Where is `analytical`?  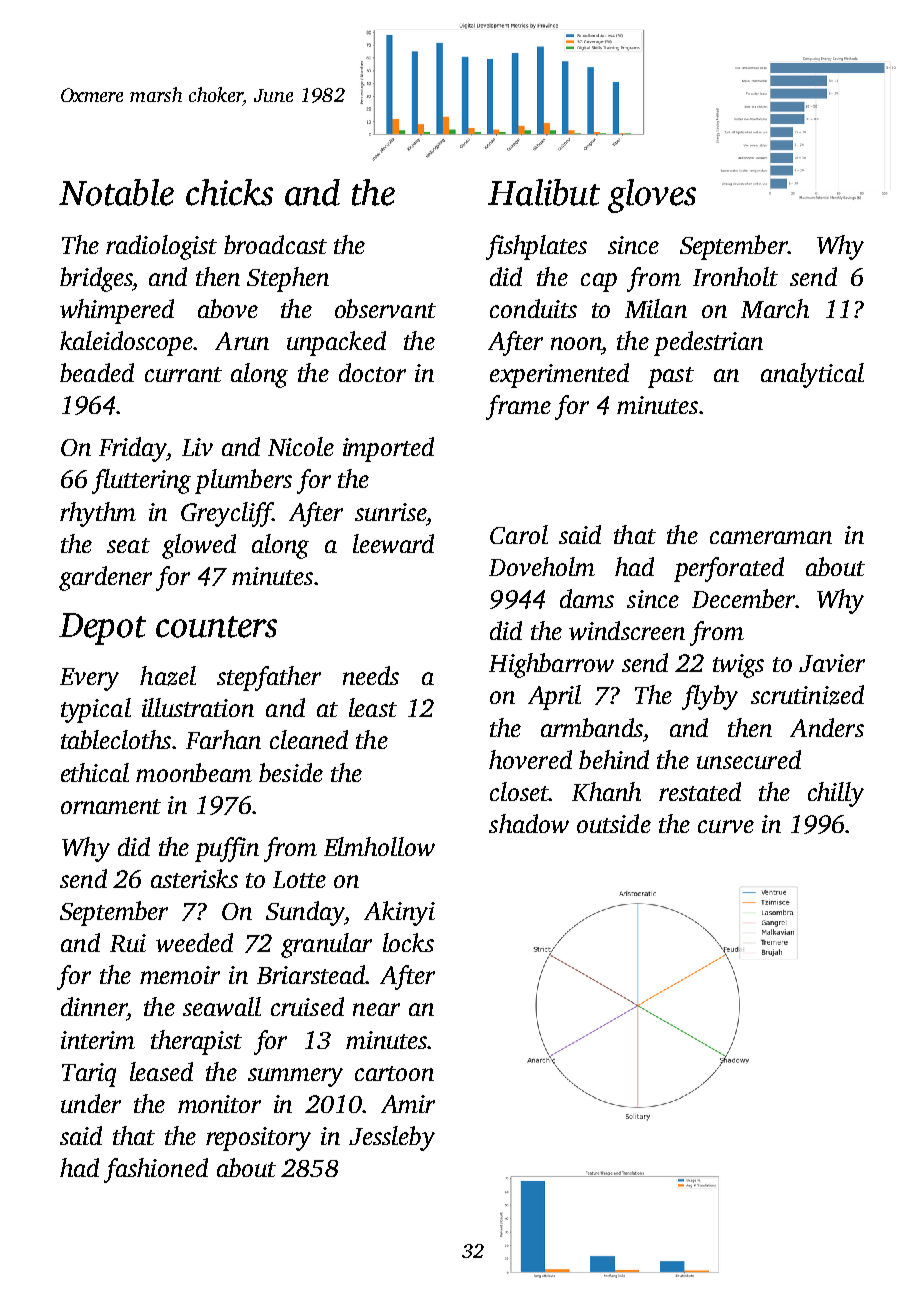
analytical is located at coordinates (812, 375).
